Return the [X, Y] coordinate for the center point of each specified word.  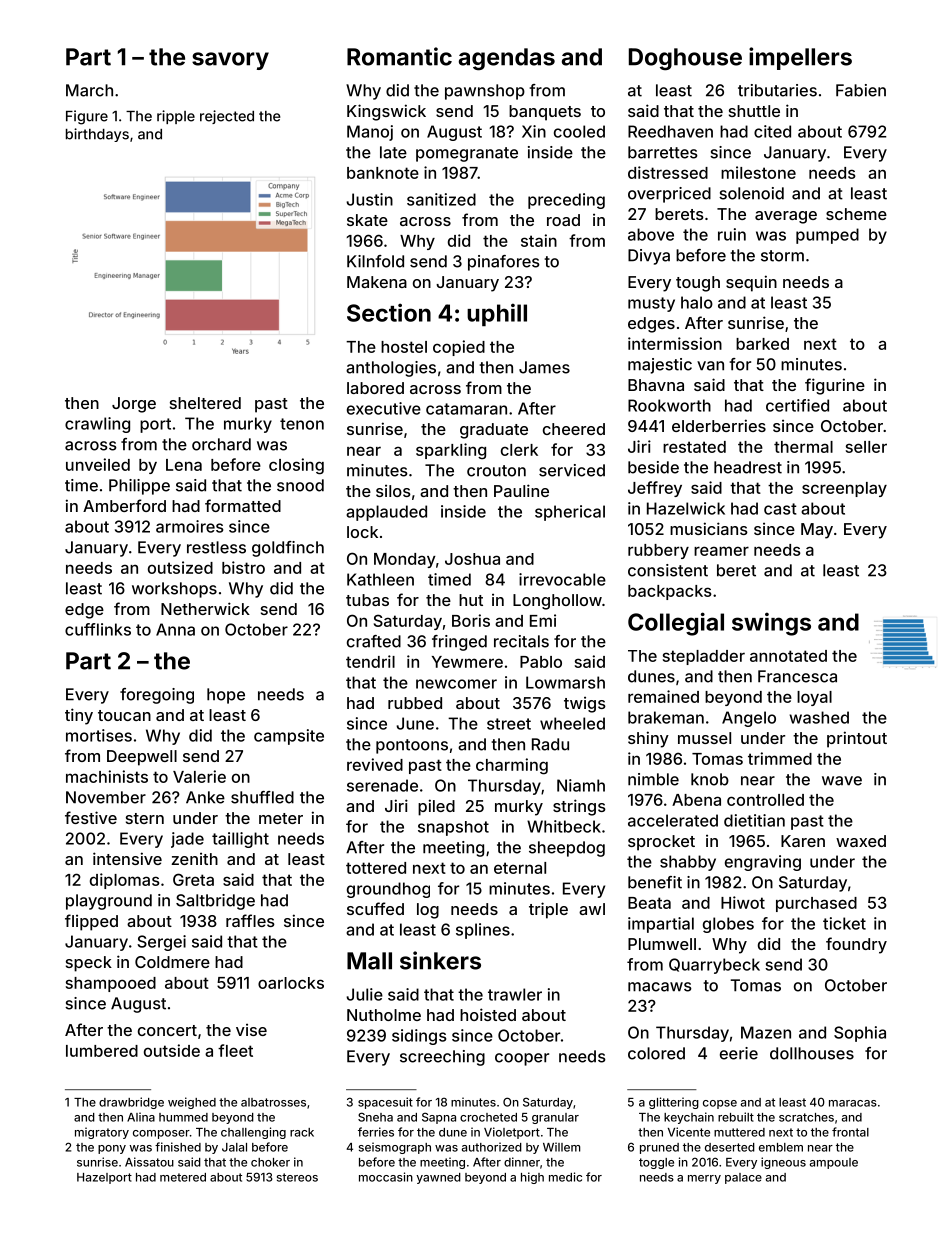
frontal [850, 1132]
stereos [297, 1177]
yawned [438, 1178]
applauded [386, 513]
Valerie [199, 776]
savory [230, 61]
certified [797, 405]
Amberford [124, 505]
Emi [543, 620]
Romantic [399, 56]
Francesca [797, 676]
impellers [800, 58]
